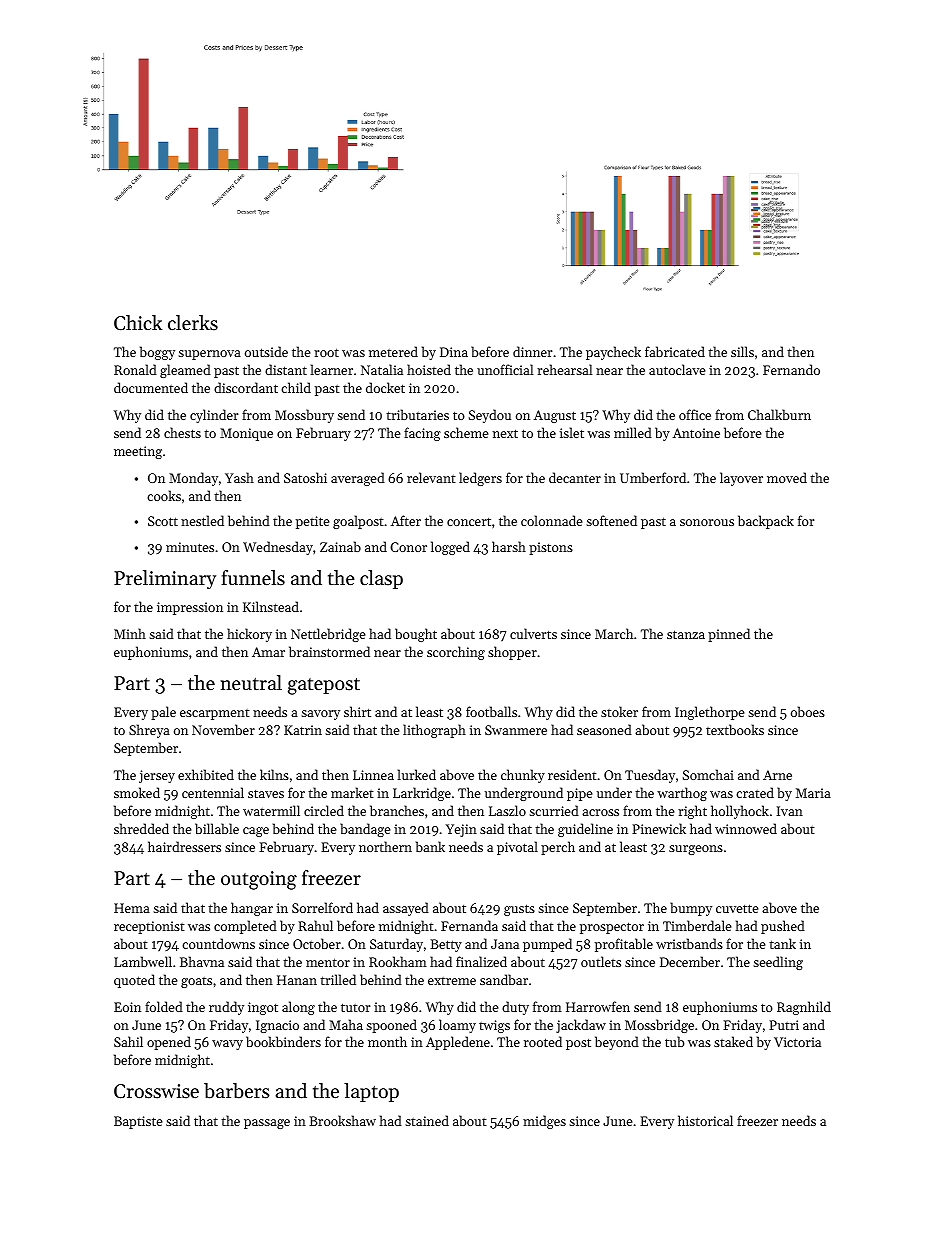  Describe the element at coordinates (742, 351) in the image. I see `sills` at that location.
